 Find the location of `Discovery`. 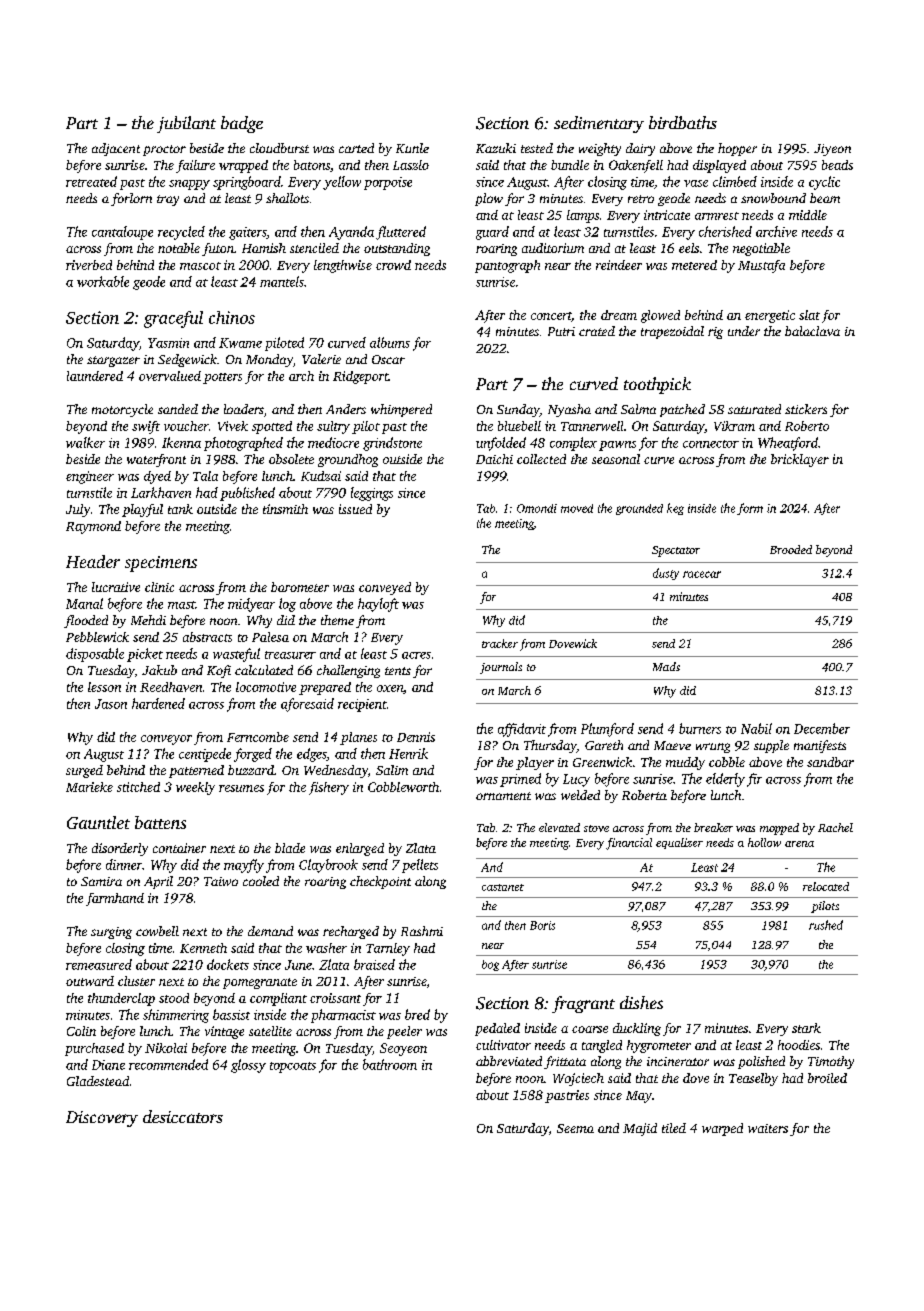

Discovery is located at coordinates (102, 1119).
